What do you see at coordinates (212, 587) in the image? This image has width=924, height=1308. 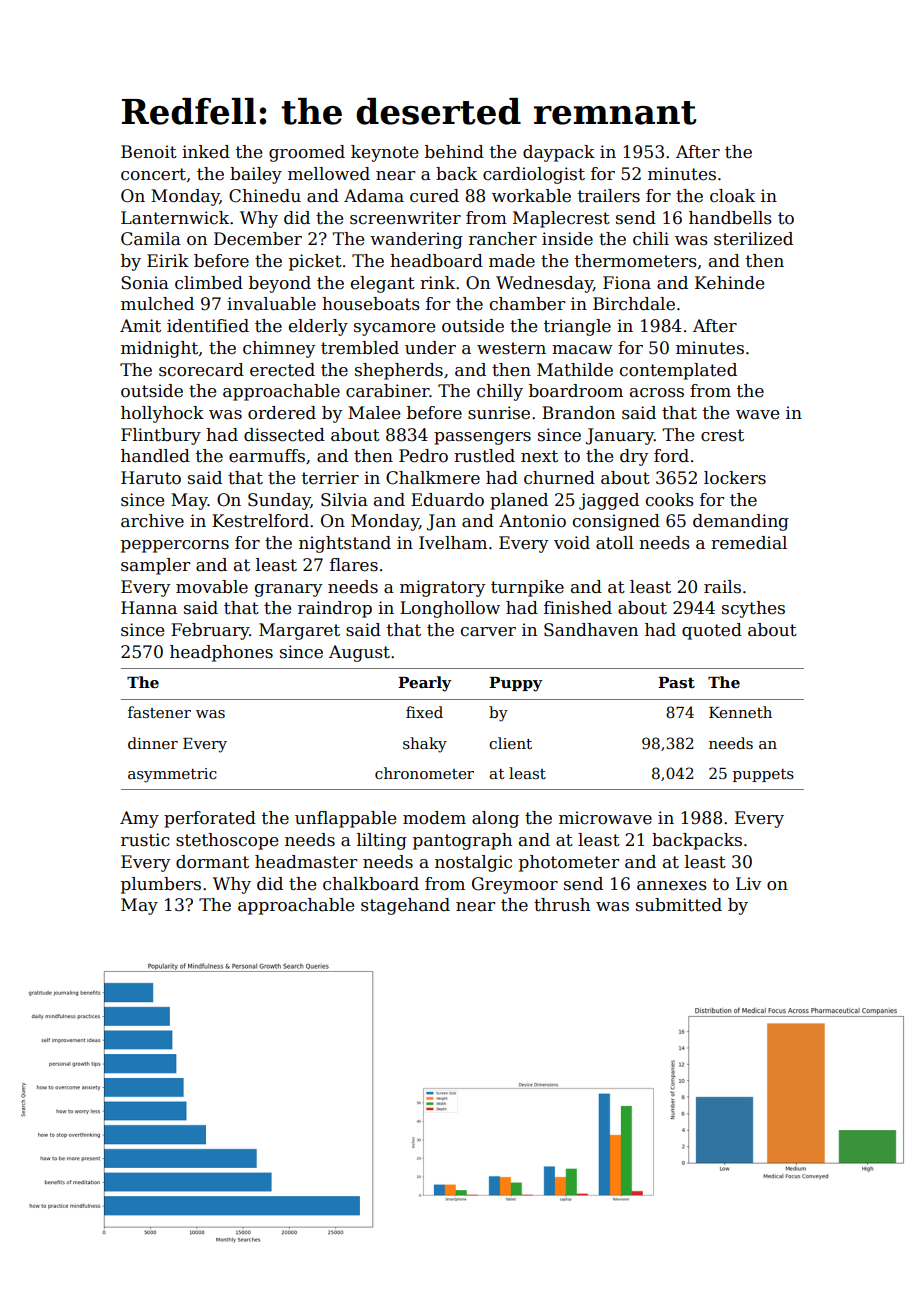 I see `movable` at bounding box center [212, 587].
